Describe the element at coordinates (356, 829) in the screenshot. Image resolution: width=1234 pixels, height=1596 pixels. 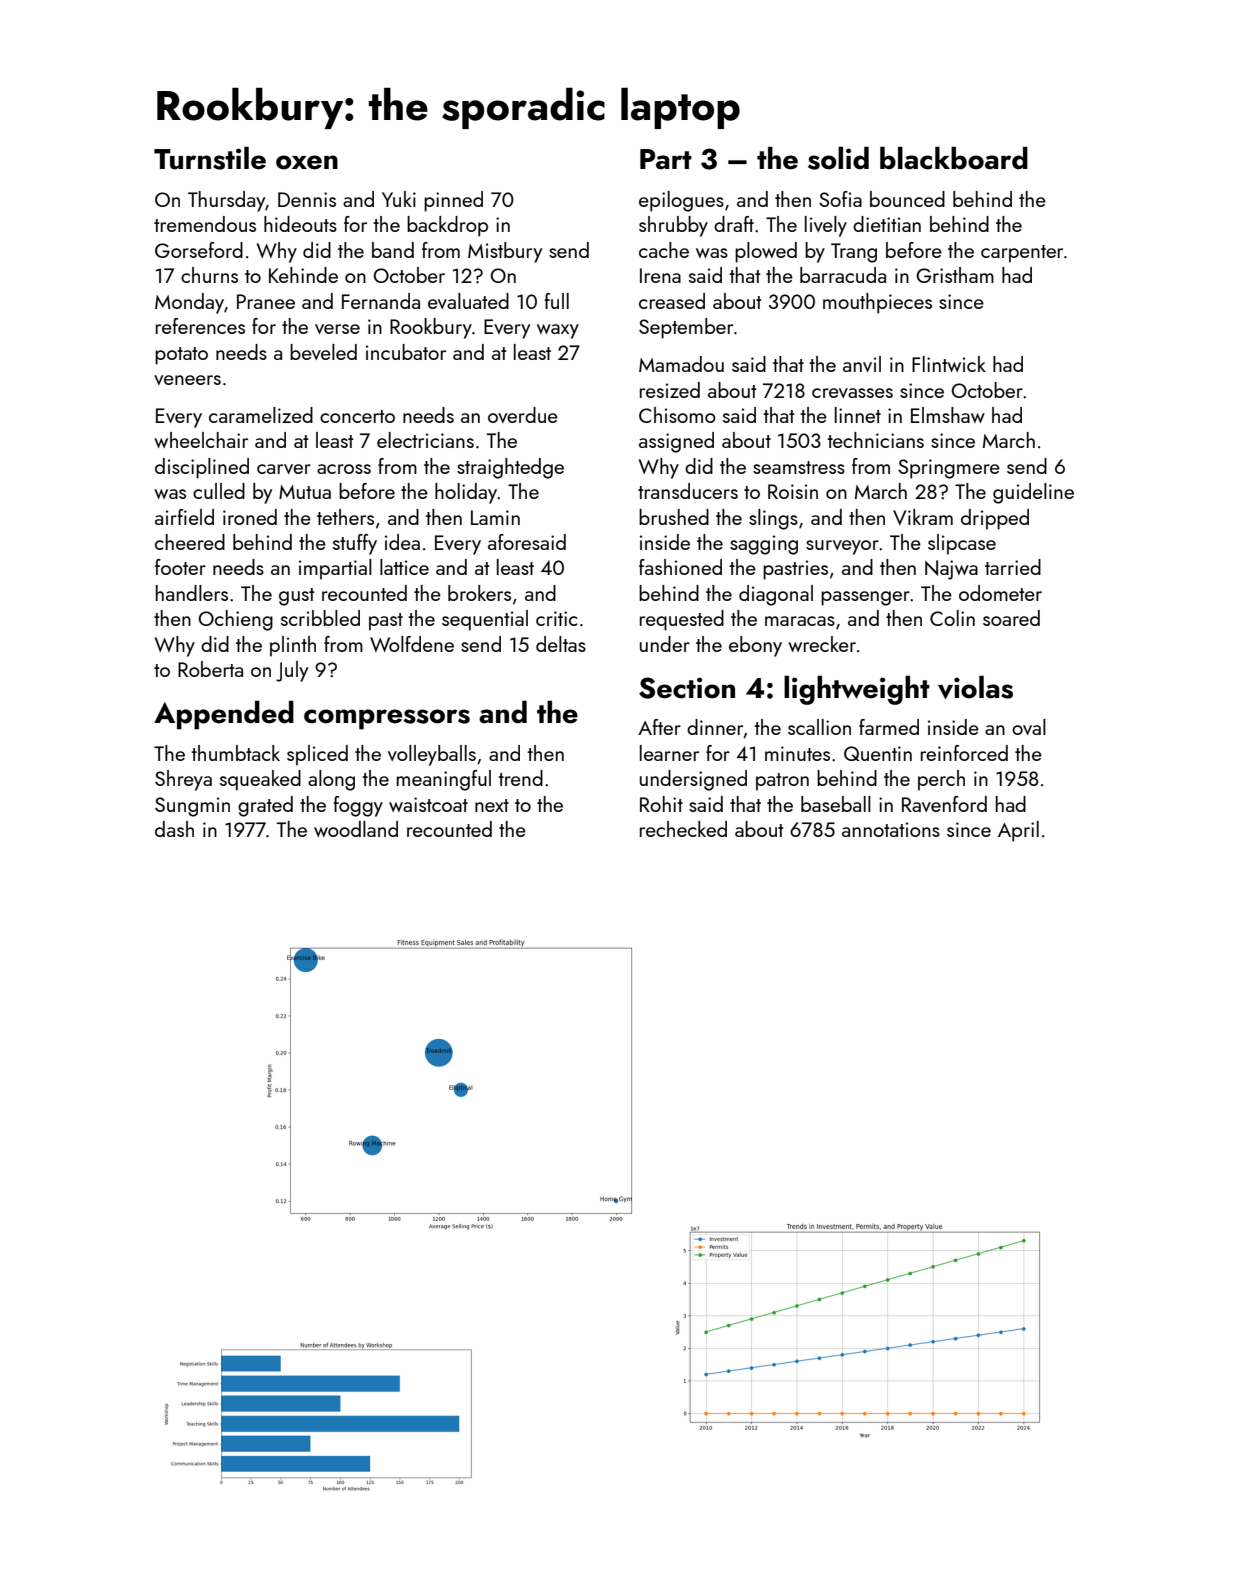
I see `woodland` at that location.
